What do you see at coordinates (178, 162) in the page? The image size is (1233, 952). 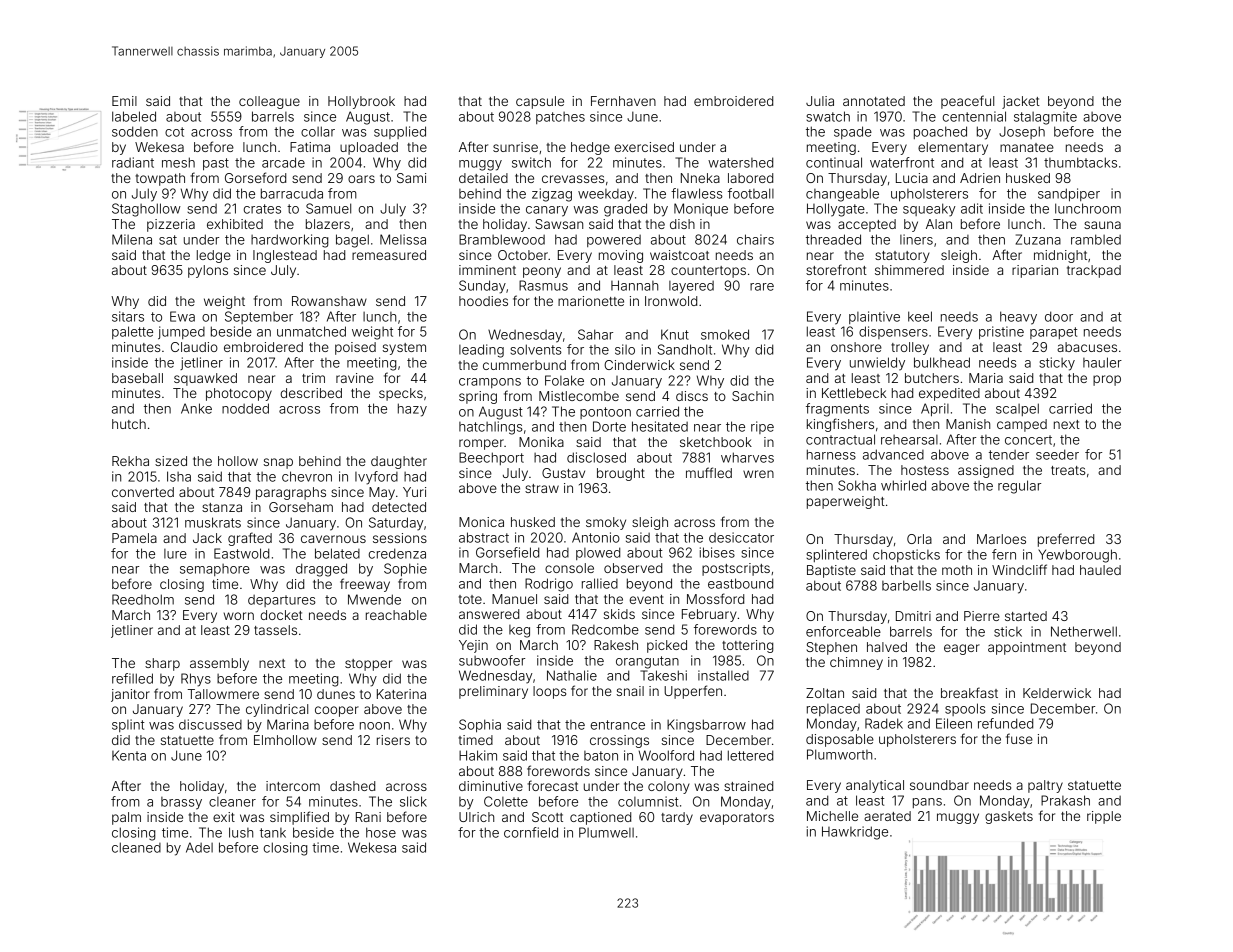 I see `mesh` at bounding box center [178, 162].
